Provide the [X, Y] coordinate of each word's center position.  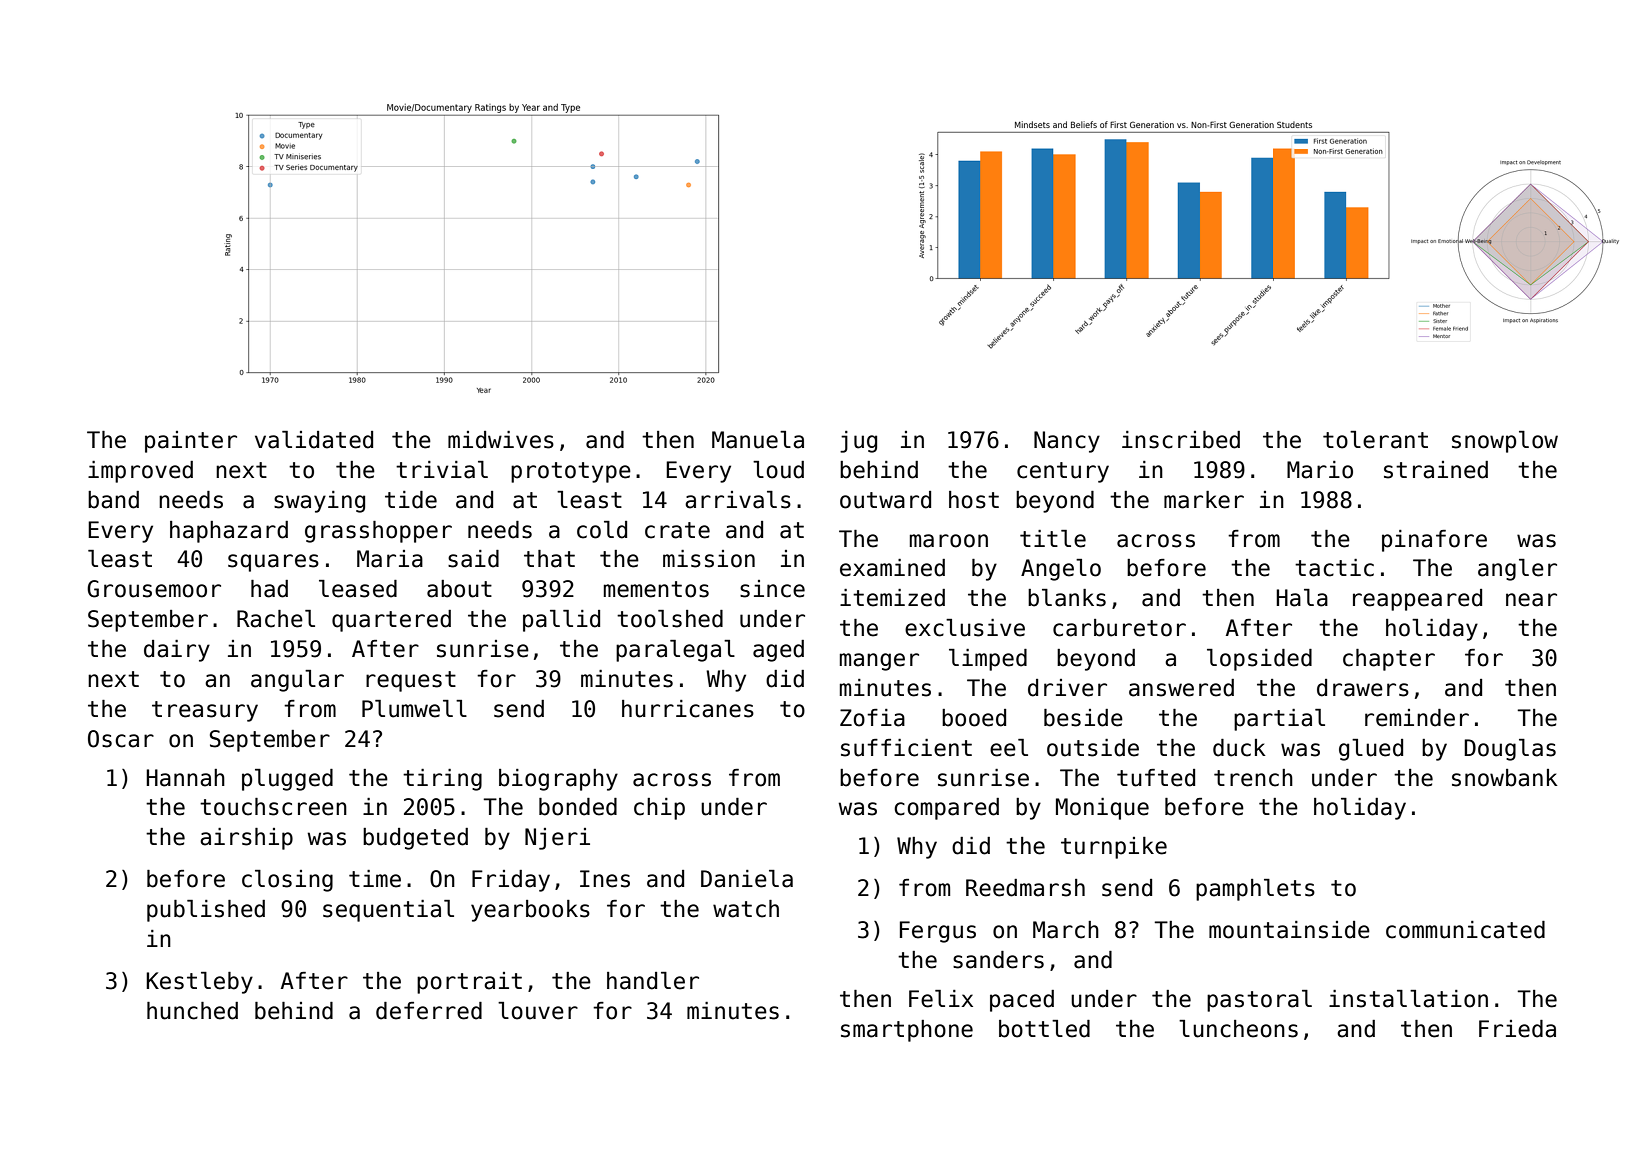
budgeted [415, 839]
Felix [941, 999]
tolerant [1375, 440]
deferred [429, 1011]
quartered [391, 621]
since [772, 589]
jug [858, 442]
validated [314, 440]
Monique [1102, 809]
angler [1517, 570]
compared [946, 809]
